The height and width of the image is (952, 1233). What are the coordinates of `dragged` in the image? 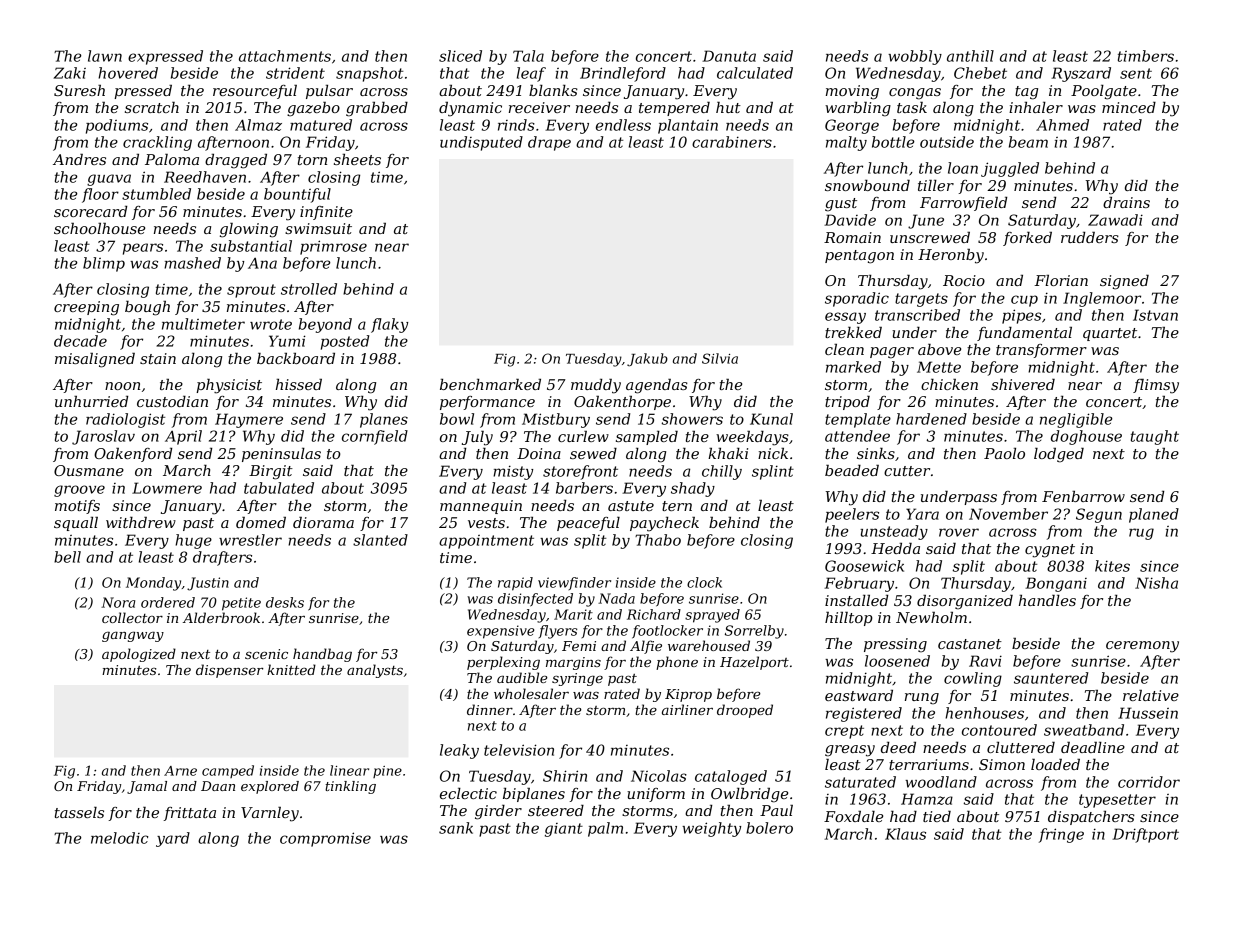 It's located at (236, 161).
